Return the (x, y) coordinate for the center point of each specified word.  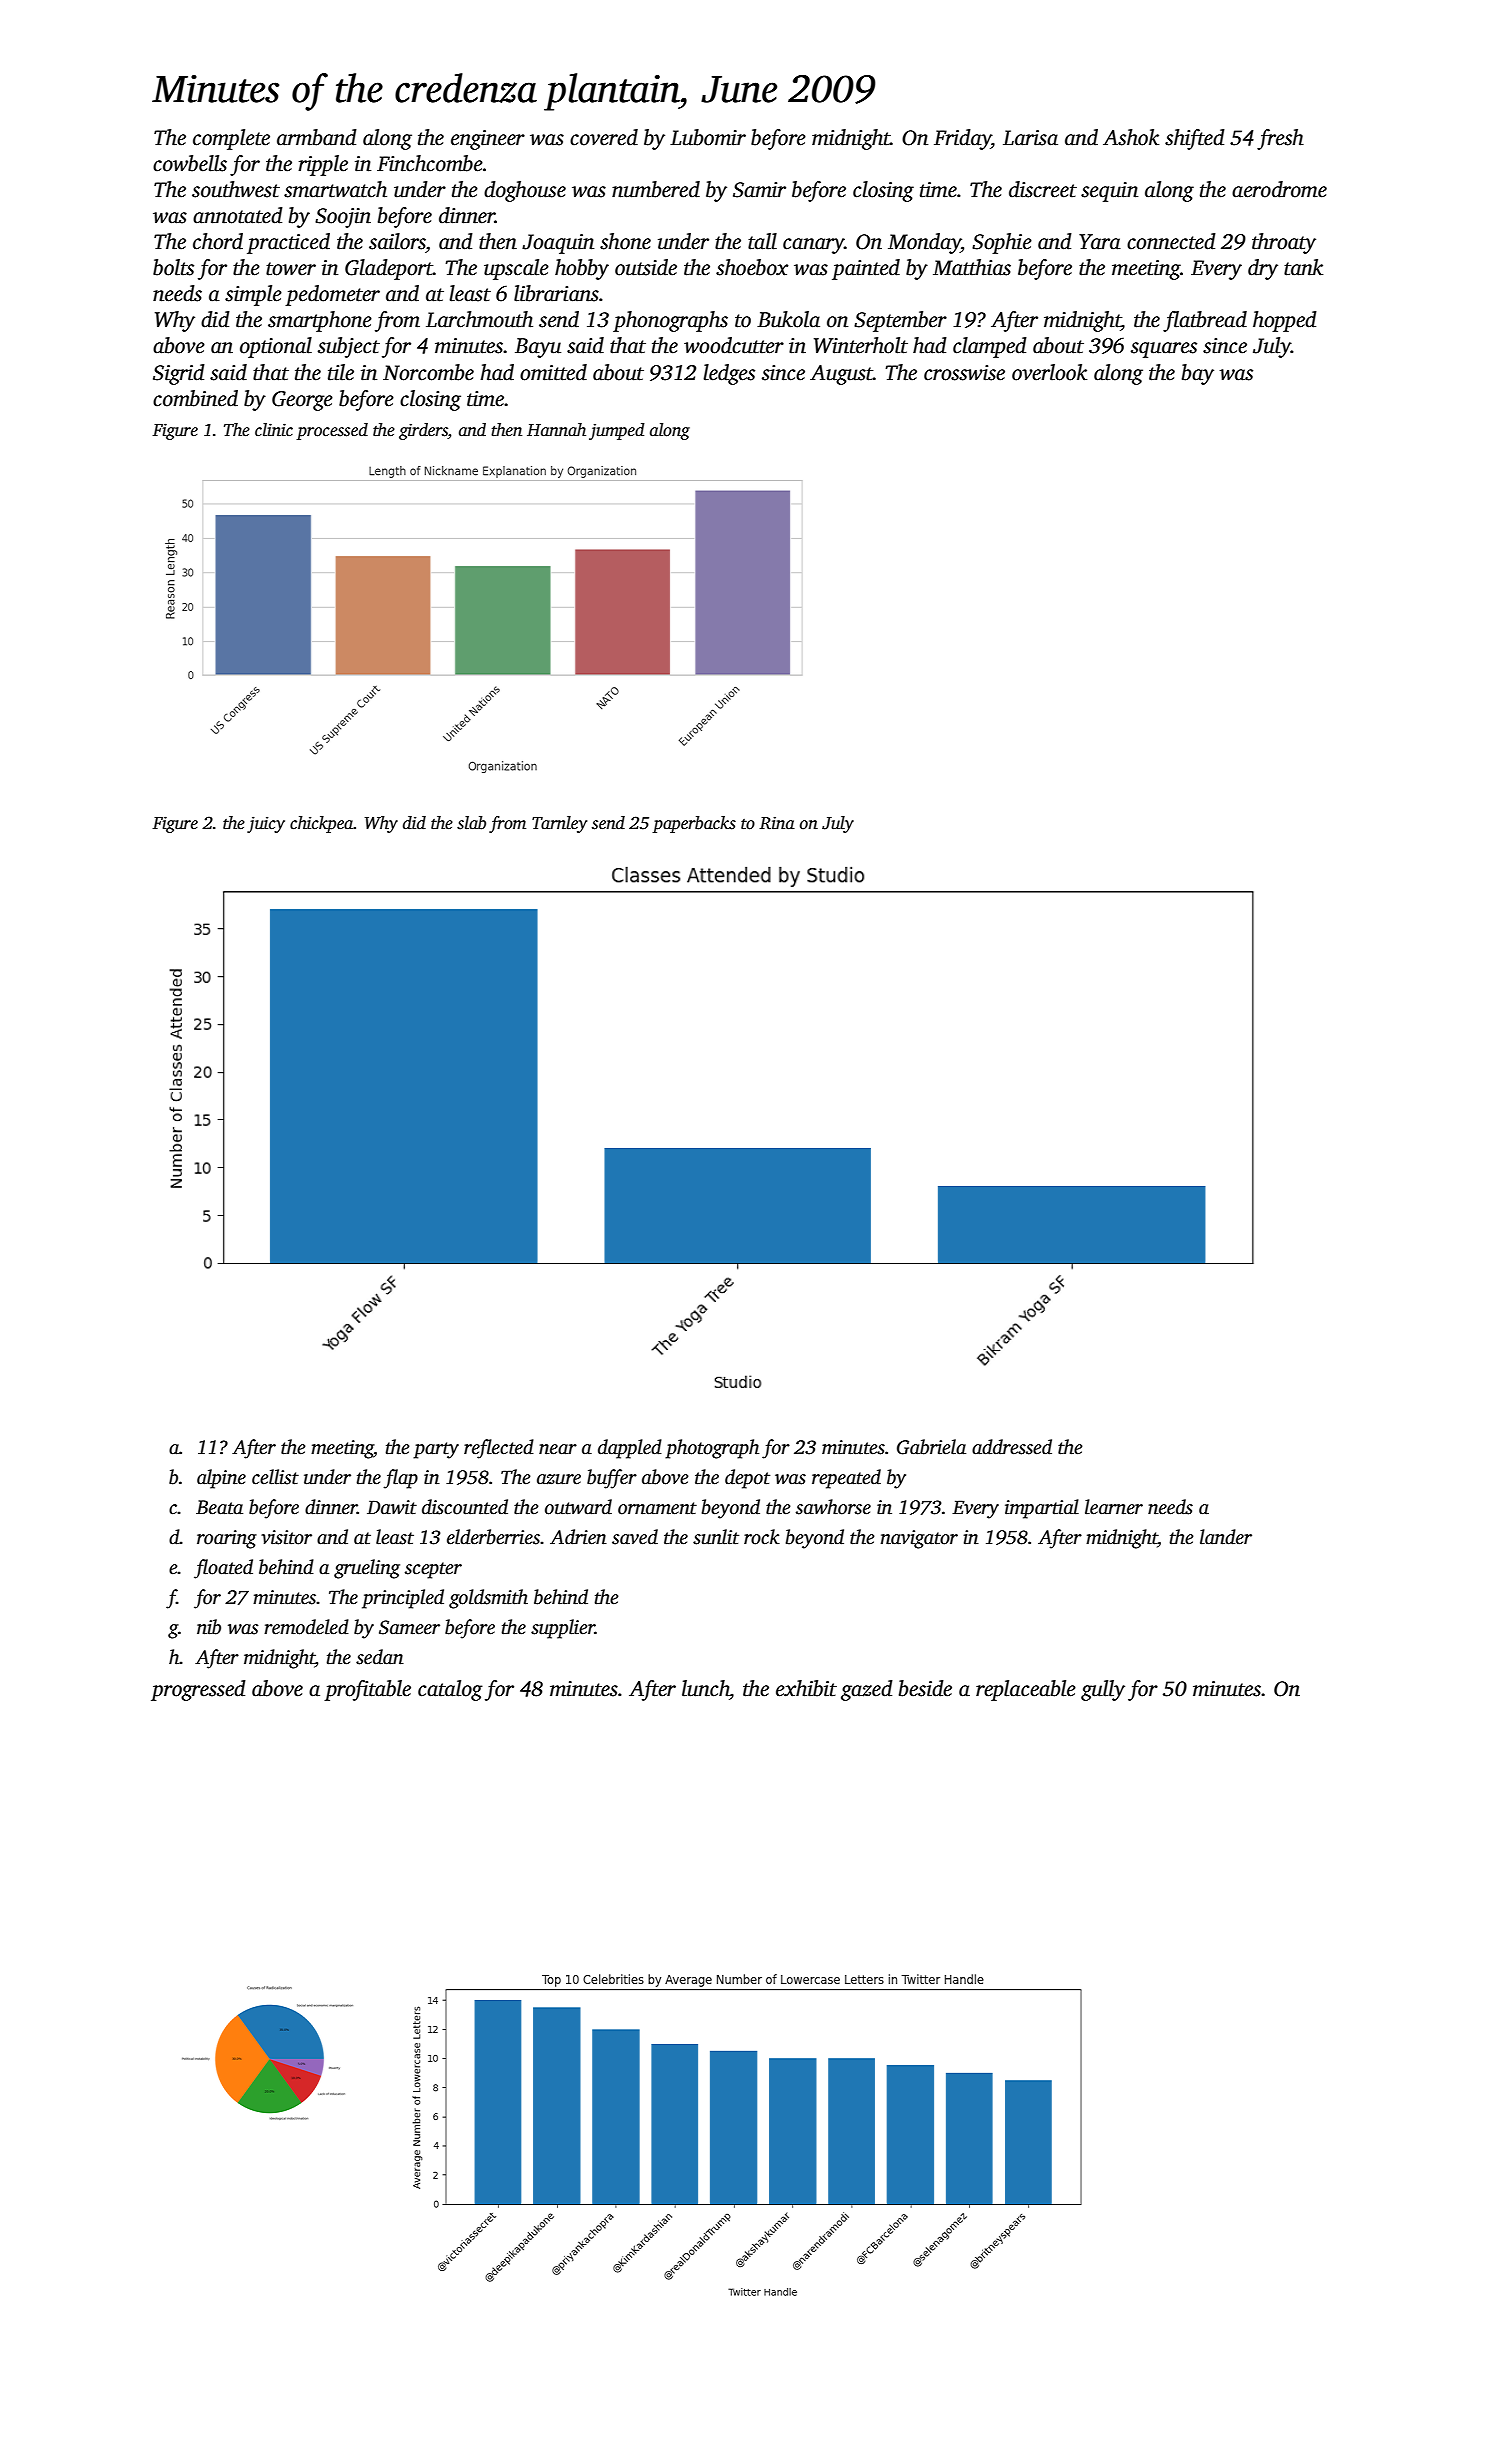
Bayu (538, 348)
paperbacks (694, 824)
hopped (1285, 321)
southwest (236, 189)
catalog (450, 1690)
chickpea (322, 824)
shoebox (752, 267)
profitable (367, 1690)
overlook (1049, 372)
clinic (274, 430)
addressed (1012, 1447)
